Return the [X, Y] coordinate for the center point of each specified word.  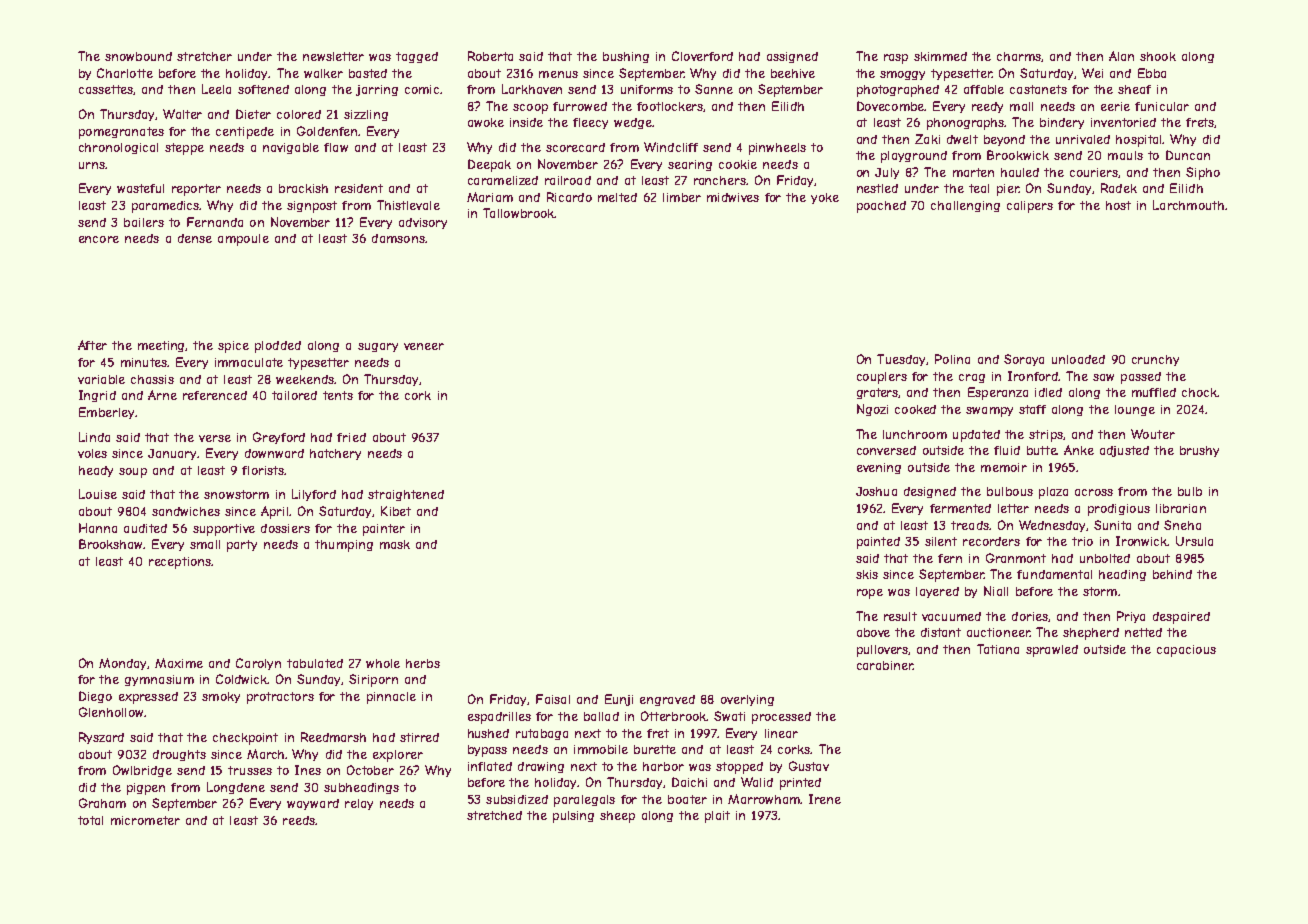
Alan [1121, 56]
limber [682, 197]
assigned [792, 57]
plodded [278, 347]
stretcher [204, 56]
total [90, 820]
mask [395, 544]
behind [1172, 574]
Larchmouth [1188, 205]
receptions [180, 563]
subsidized [517, 799]
